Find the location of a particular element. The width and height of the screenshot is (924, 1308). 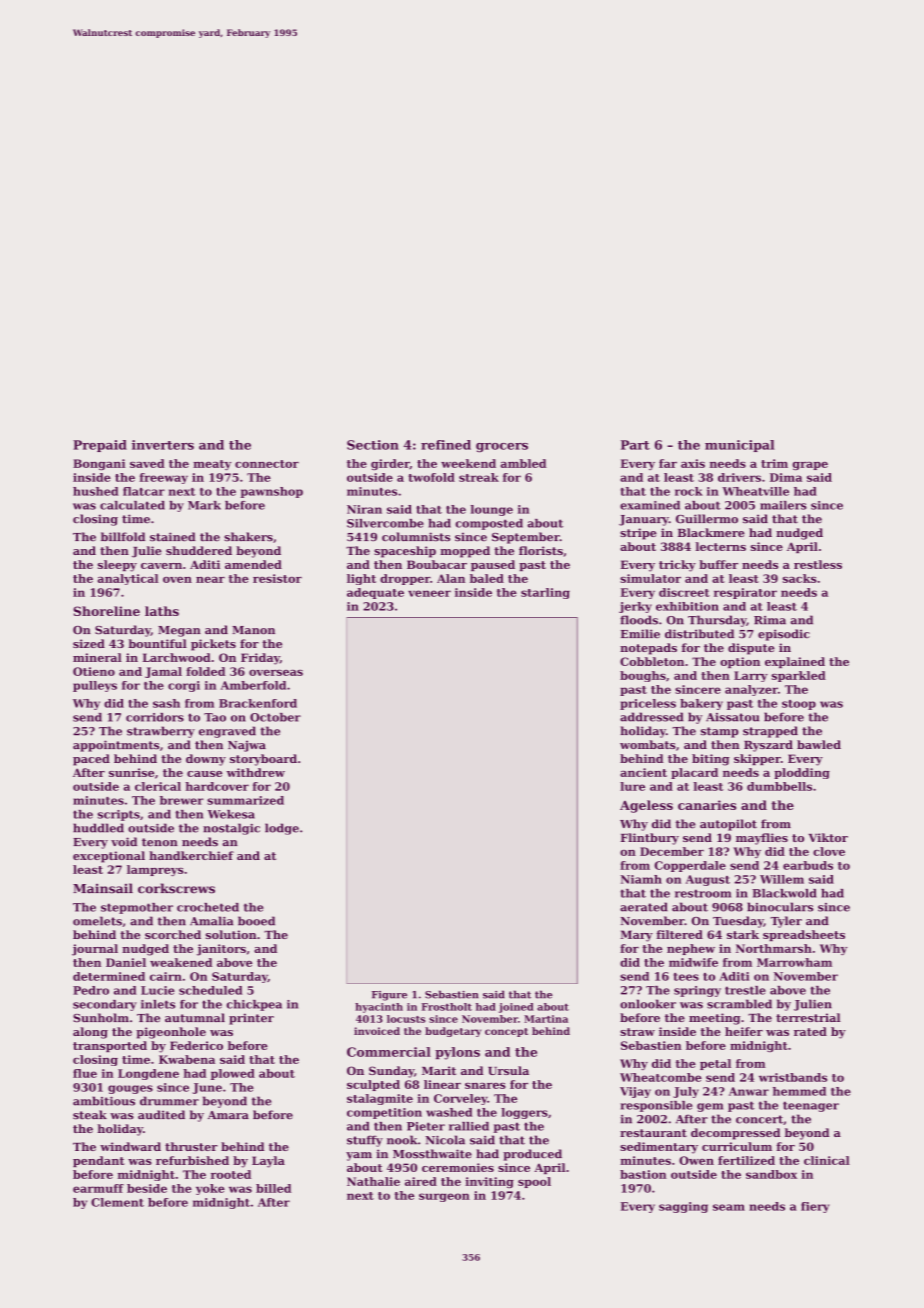

booed is located at coordinates (256, 921).
